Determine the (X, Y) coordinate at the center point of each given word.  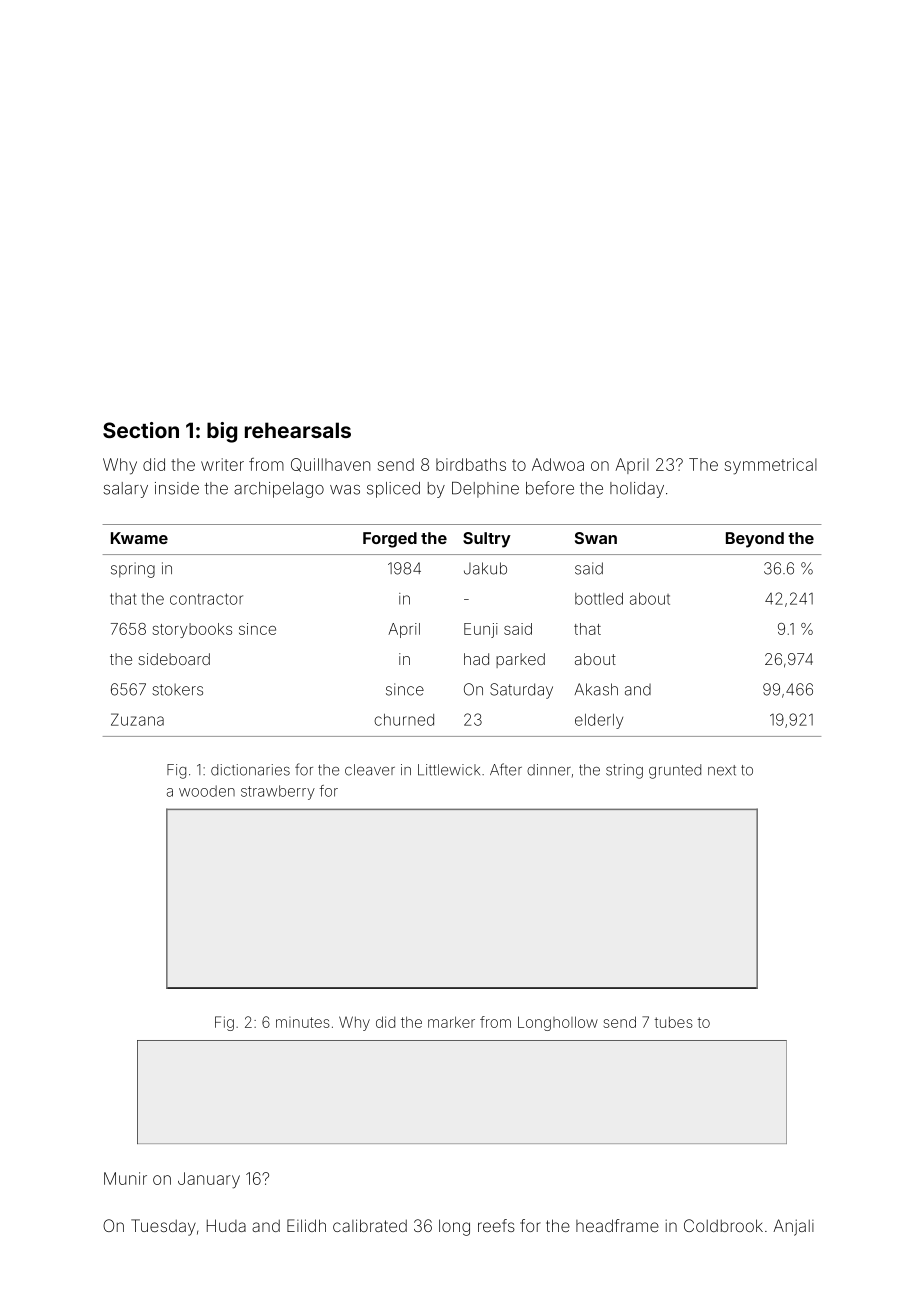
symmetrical (771, 466)
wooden (207, 791)
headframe (617, 1225)
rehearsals (298, 430)
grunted (675, 771)
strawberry (278, 792)
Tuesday (163, 1227)
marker (451, 1022)
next (722, 770)
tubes (673, 1022)
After (506, 769)
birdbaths (471, 464)
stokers (177, 690)
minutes (303, 1022)
